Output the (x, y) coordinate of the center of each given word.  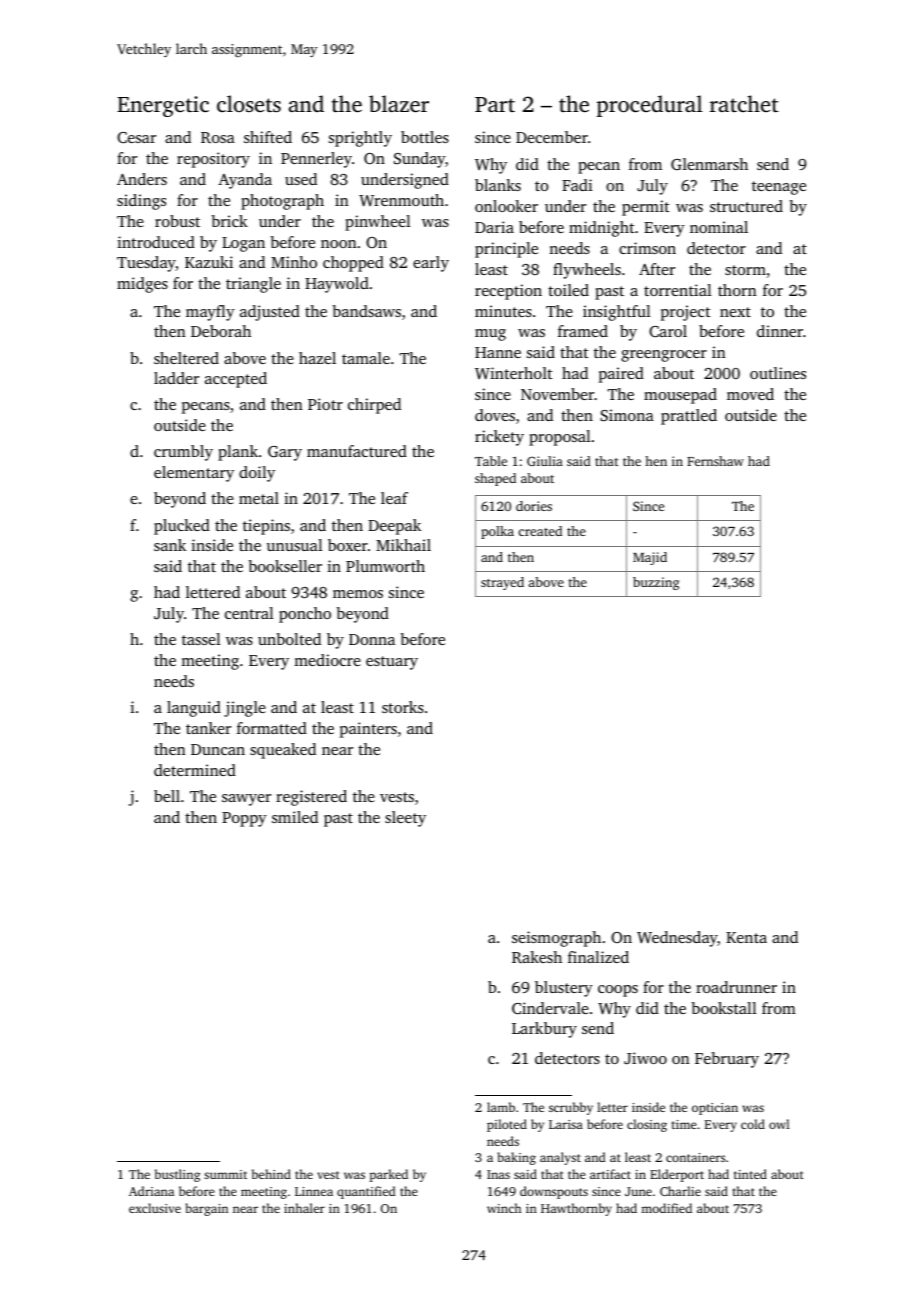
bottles (425, 137)
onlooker (506, 206)
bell (167, 796)
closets (249, 103)
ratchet (744, 103)
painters (368, 730)
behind (271, 1174)
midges (142, 285)
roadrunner (736, 987)
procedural (649, 106)
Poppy (244, 819)
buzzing (656, 583)
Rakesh (537, 957)
